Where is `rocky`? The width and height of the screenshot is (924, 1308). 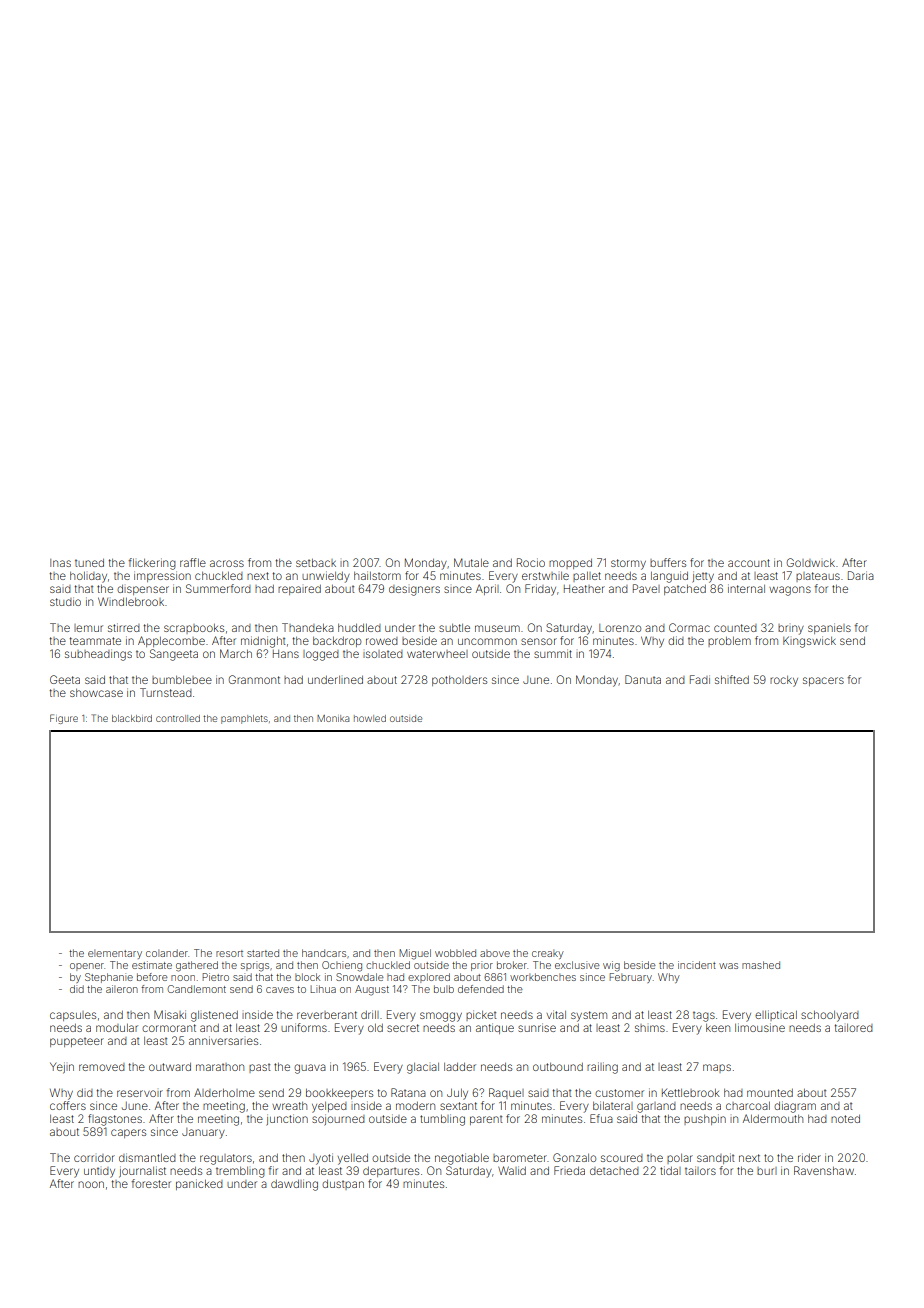
rocky is located at coordinates (784, 681).
